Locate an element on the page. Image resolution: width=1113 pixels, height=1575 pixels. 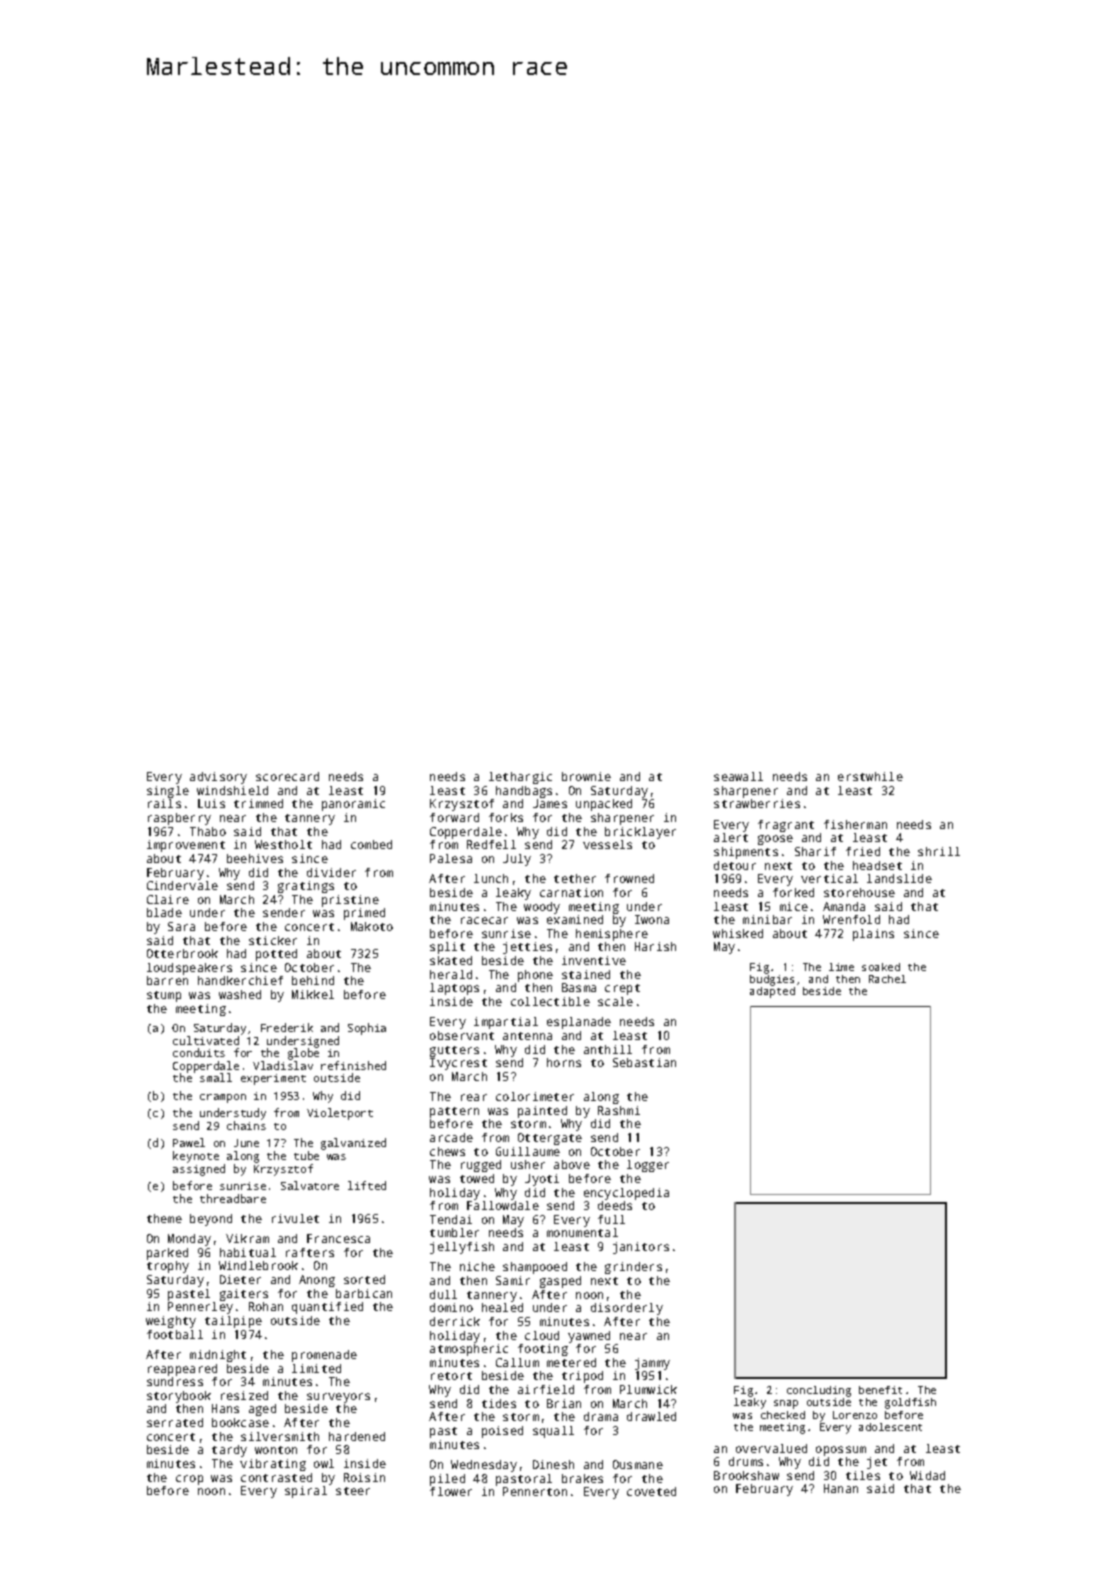
assigned is located at coordinates (199, 1170).
